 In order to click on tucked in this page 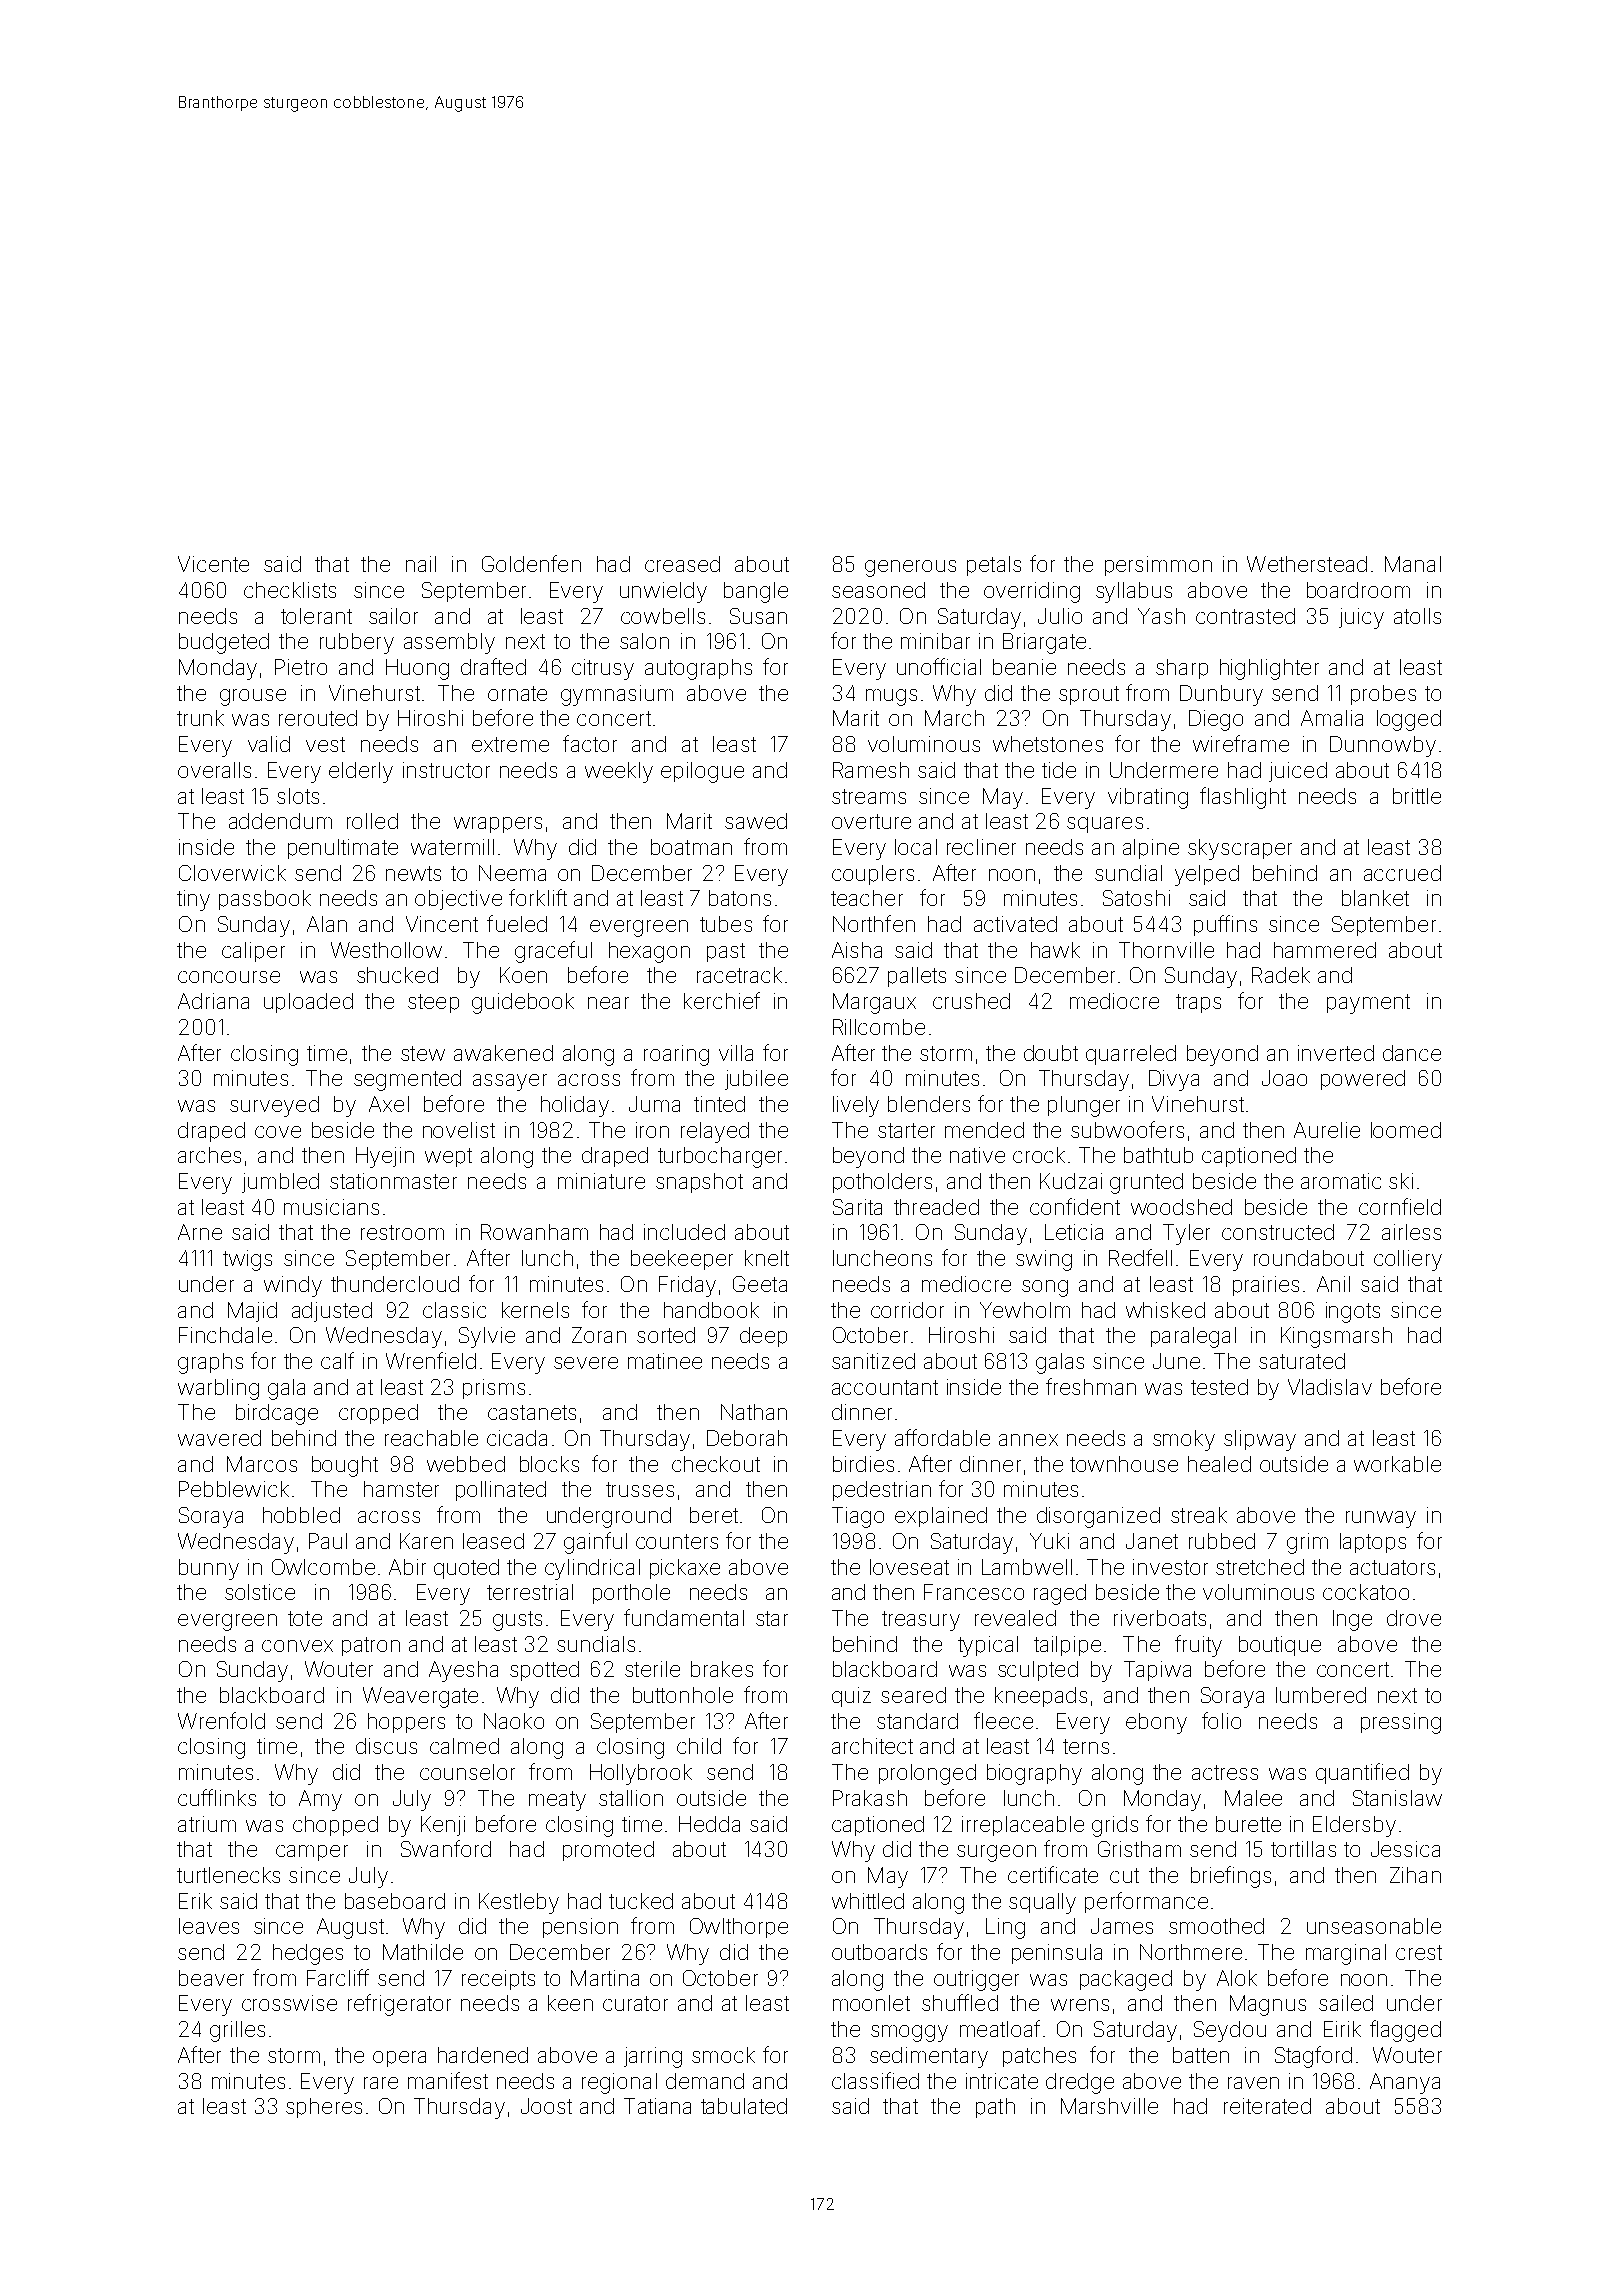, I will do `click(641, 1901)`.
